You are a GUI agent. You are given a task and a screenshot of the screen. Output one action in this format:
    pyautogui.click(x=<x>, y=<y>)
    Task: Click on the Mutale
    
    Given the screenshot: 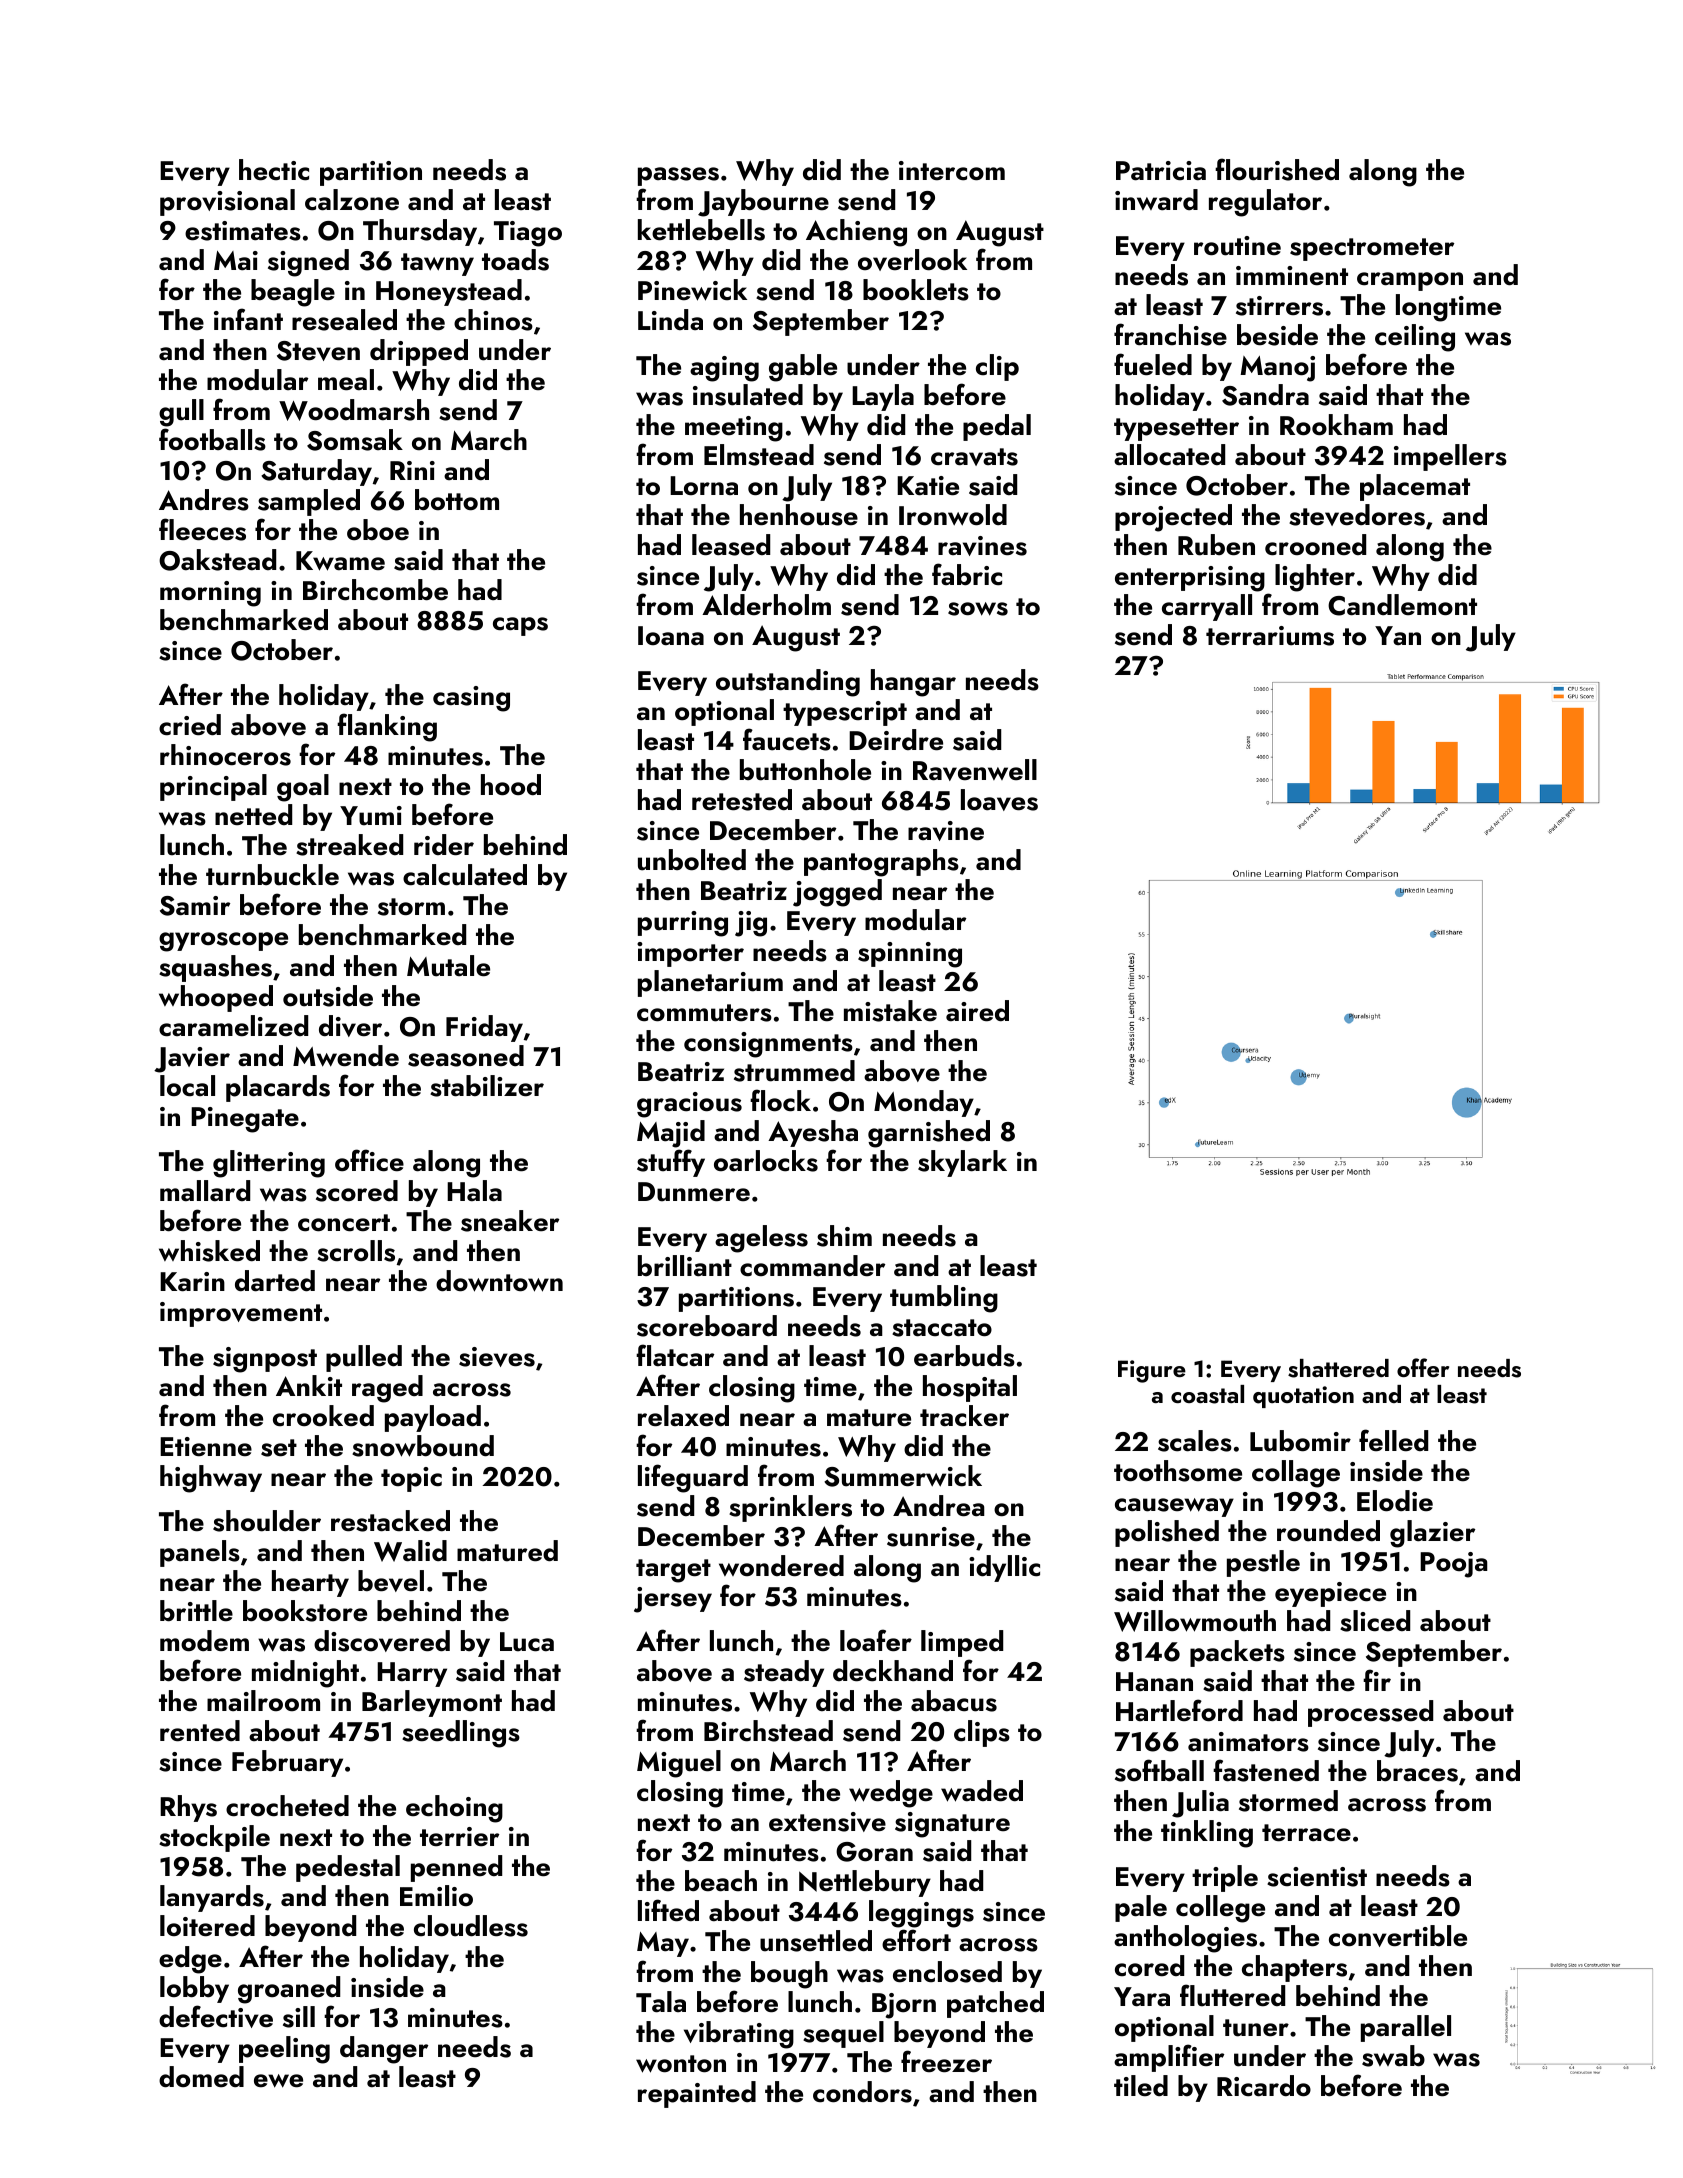 What is the action you would take?
    pyautogui.click(x=448, y=966)
